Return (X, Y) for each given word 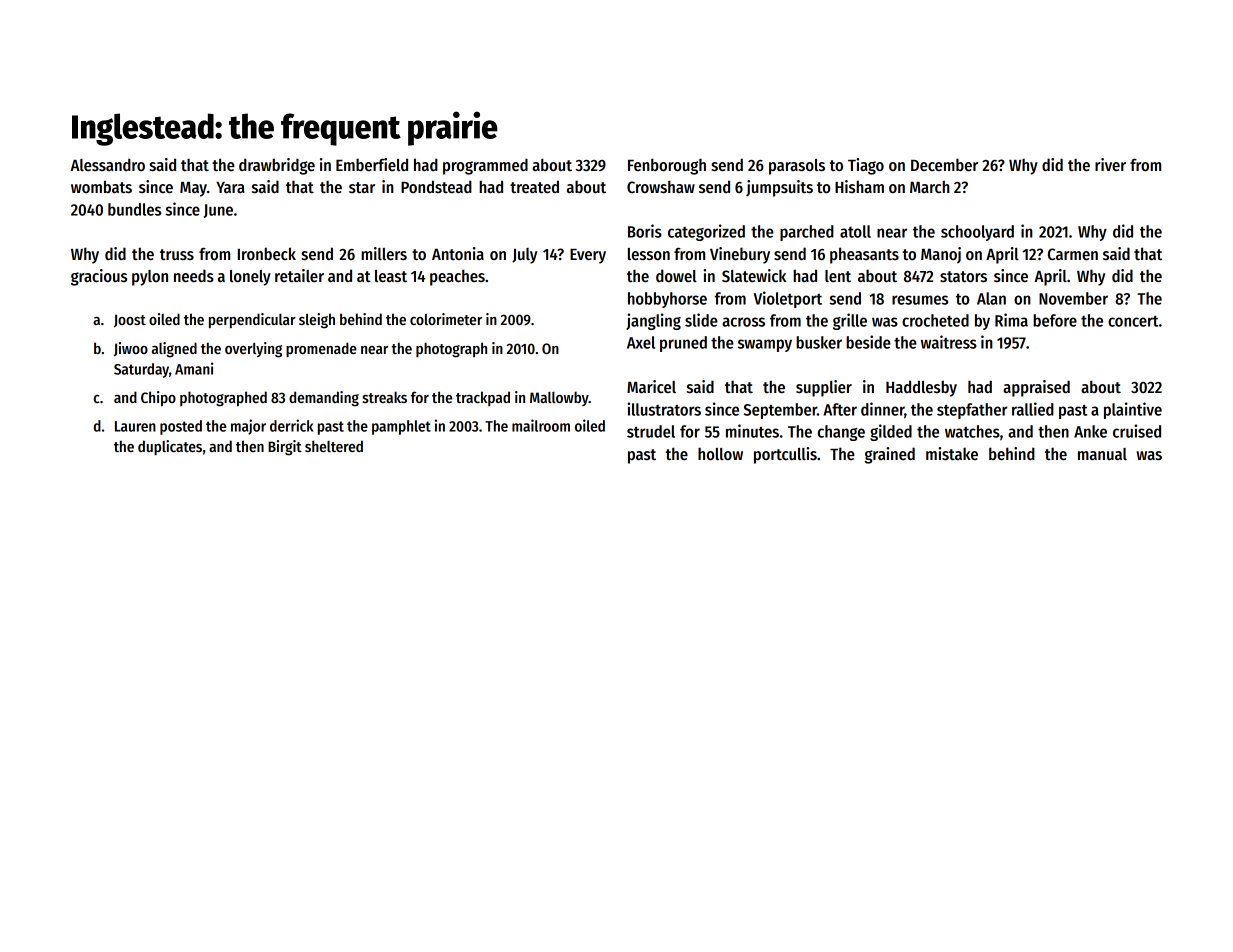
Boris (645, 231)
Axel (641, 342)
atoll (855, 231)
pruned (683, 344)
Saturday (141, 370)
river (1110, 165)
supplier (824, 388)
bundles (134, 209)
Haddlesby (921, 388)
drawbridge (277, 166)
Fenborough (667, 166)
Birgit (285, 448)
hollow (720, 454)
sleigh (317, 321)
